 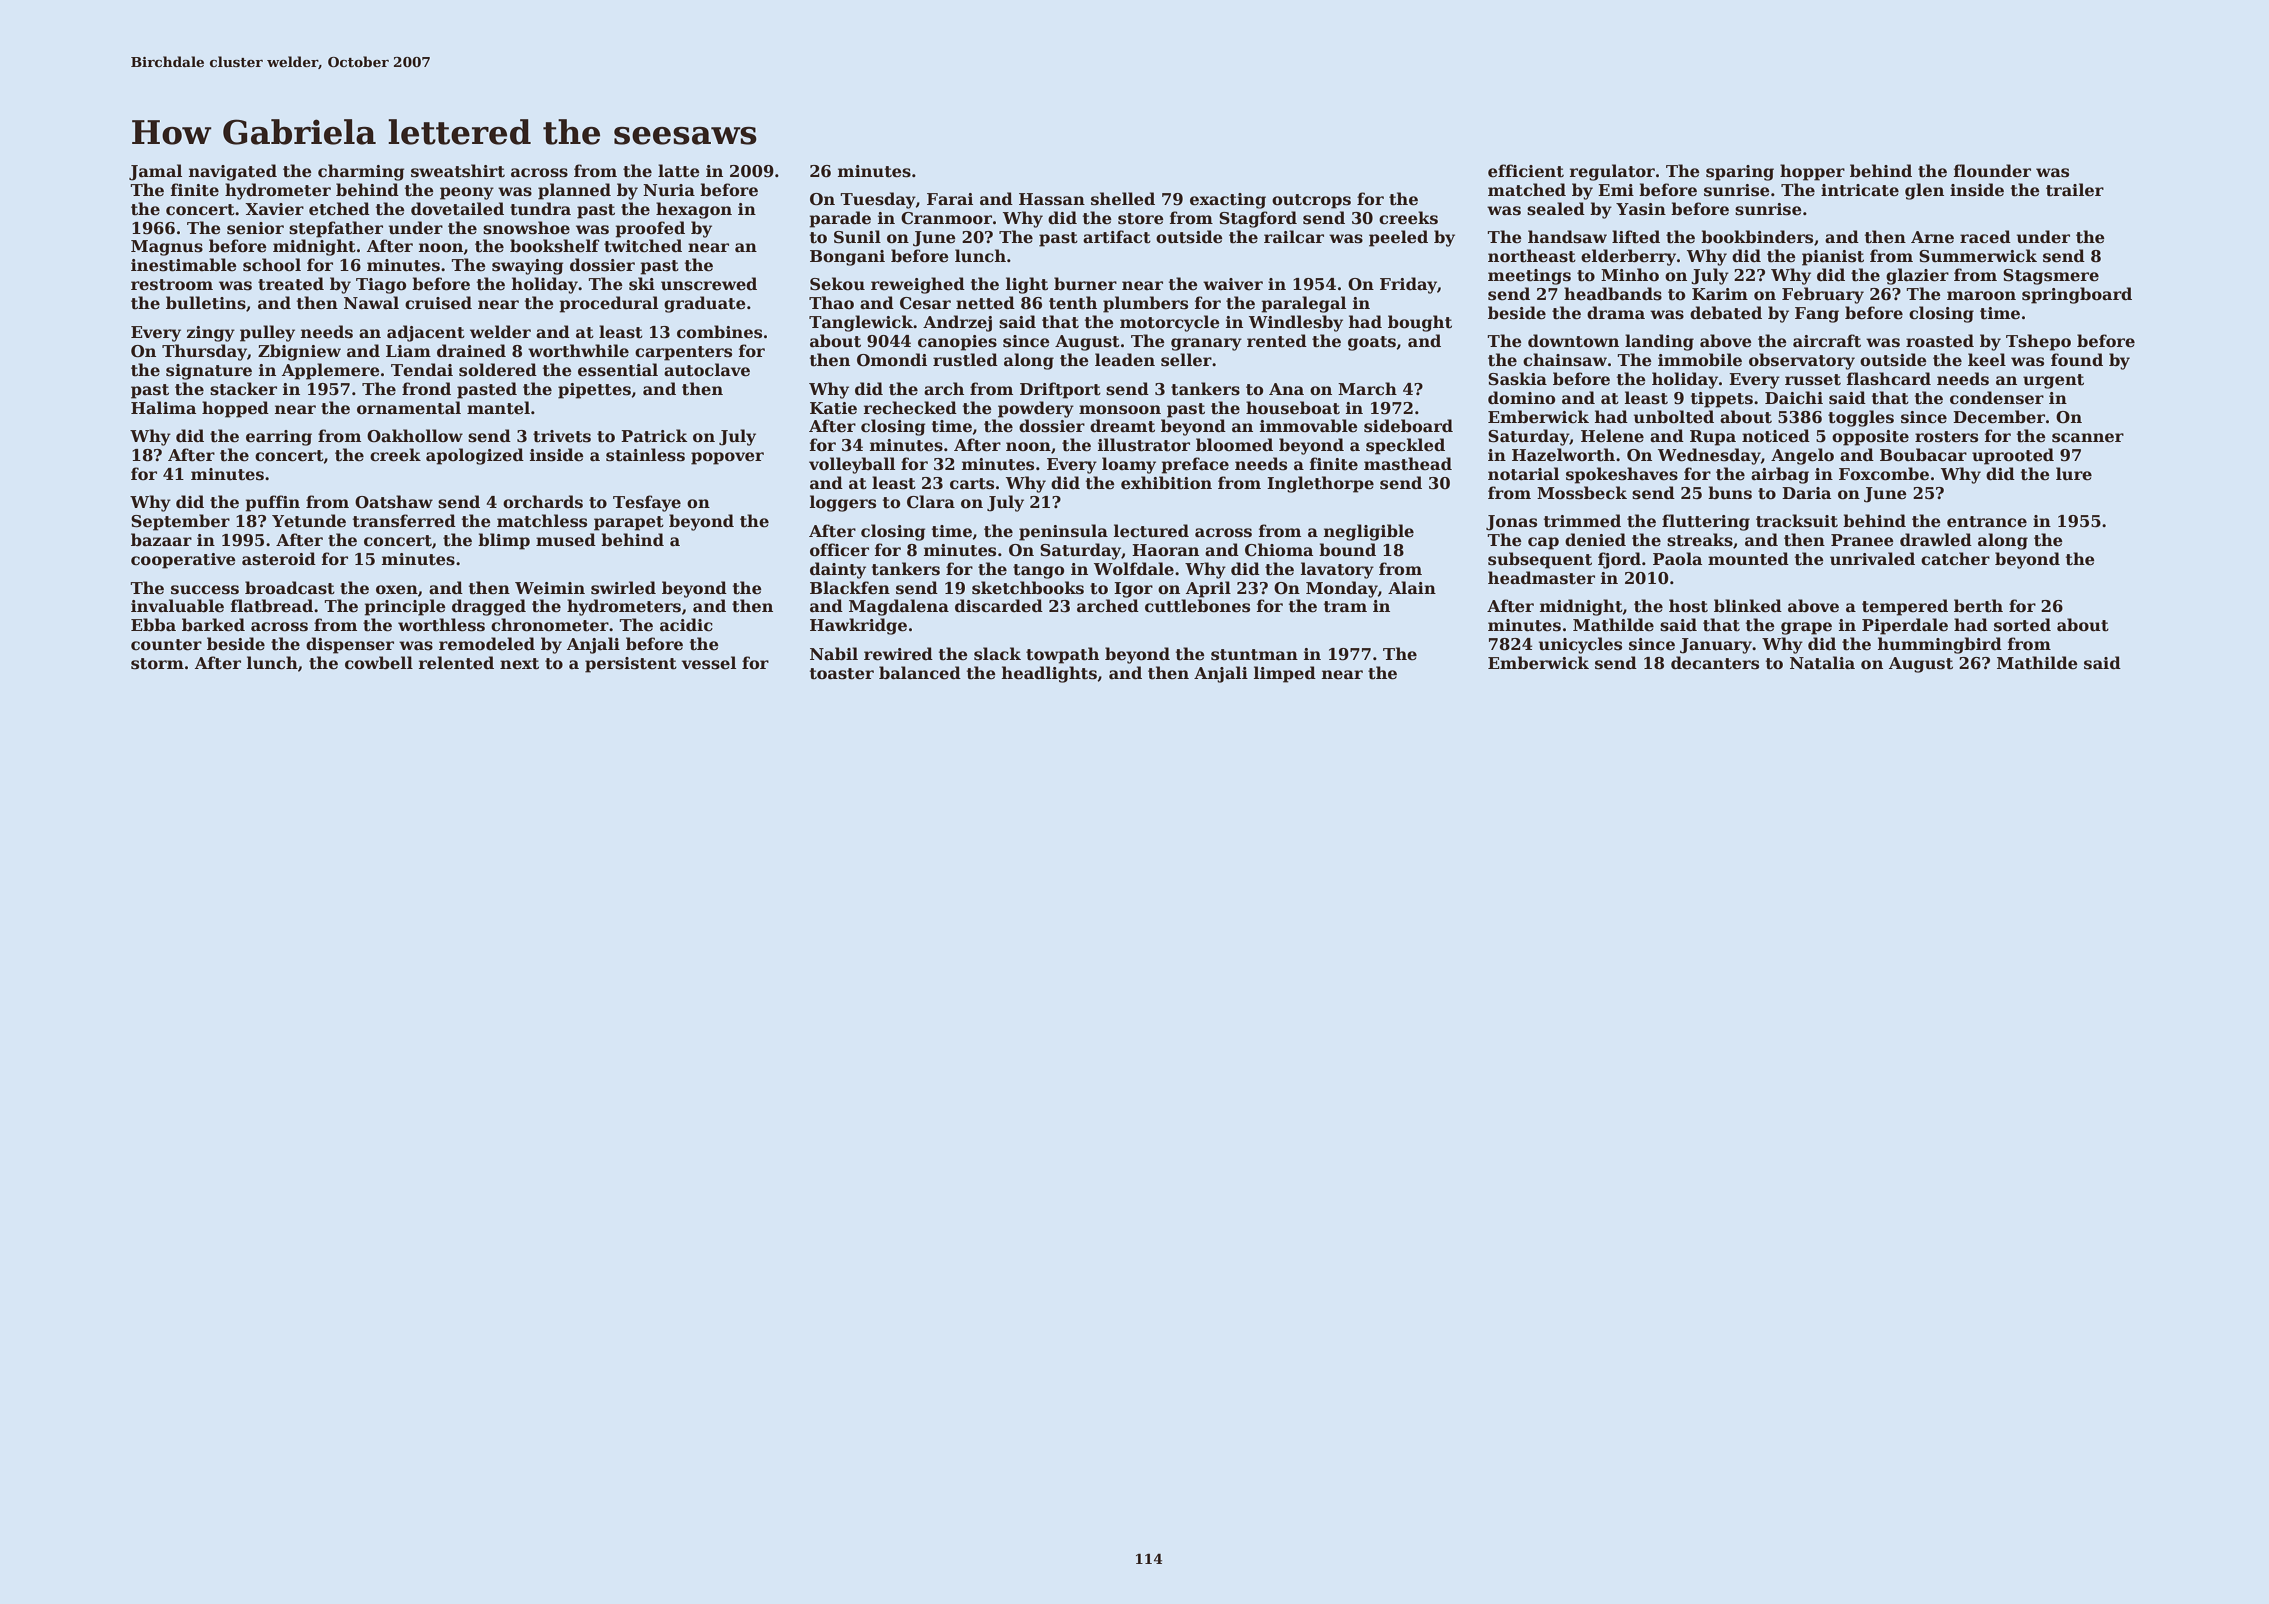 I want to click on headmaster, so click(x=1541, y=578).
